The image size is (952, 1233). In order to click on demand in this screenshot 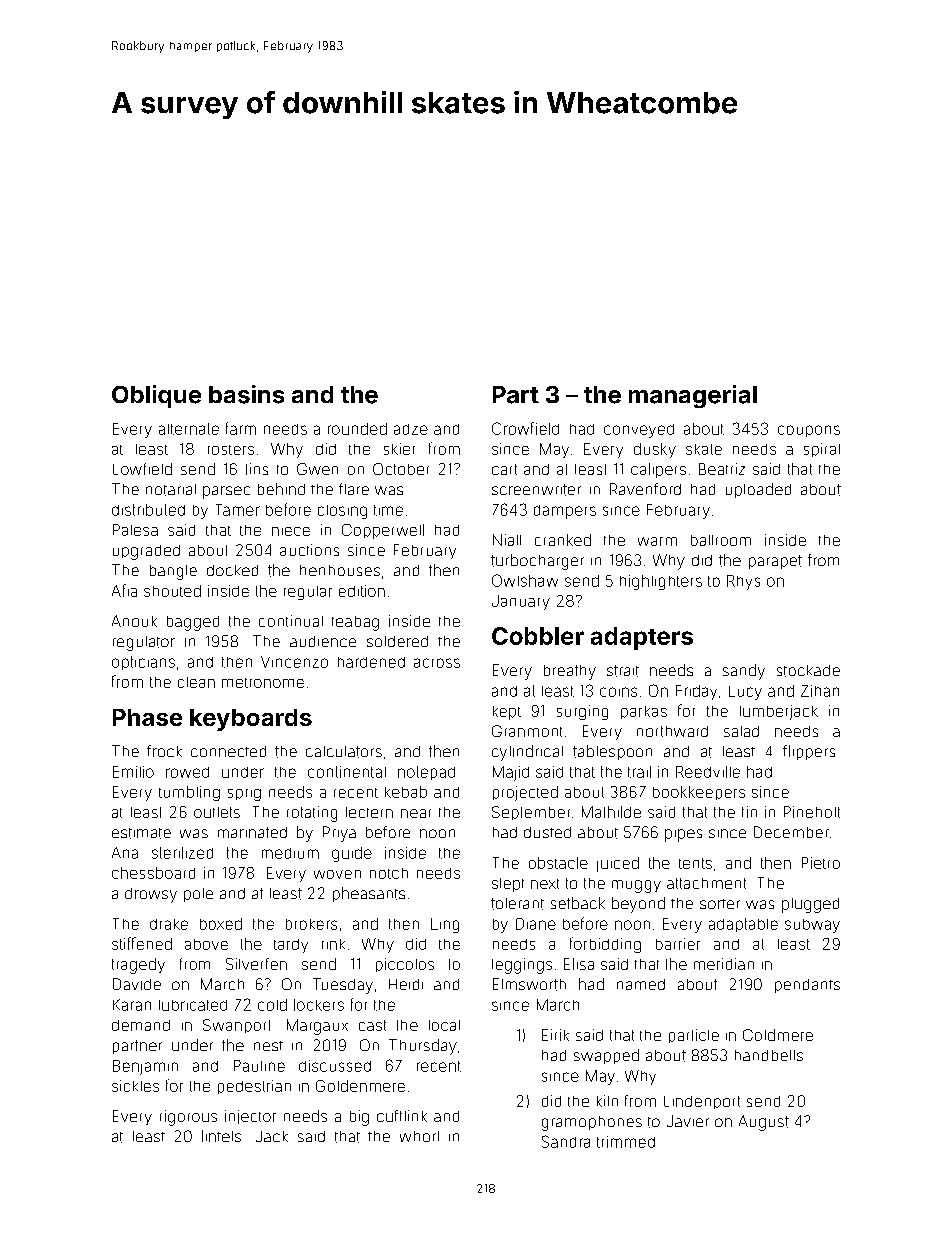, I will do `click(141, 1025)`.
